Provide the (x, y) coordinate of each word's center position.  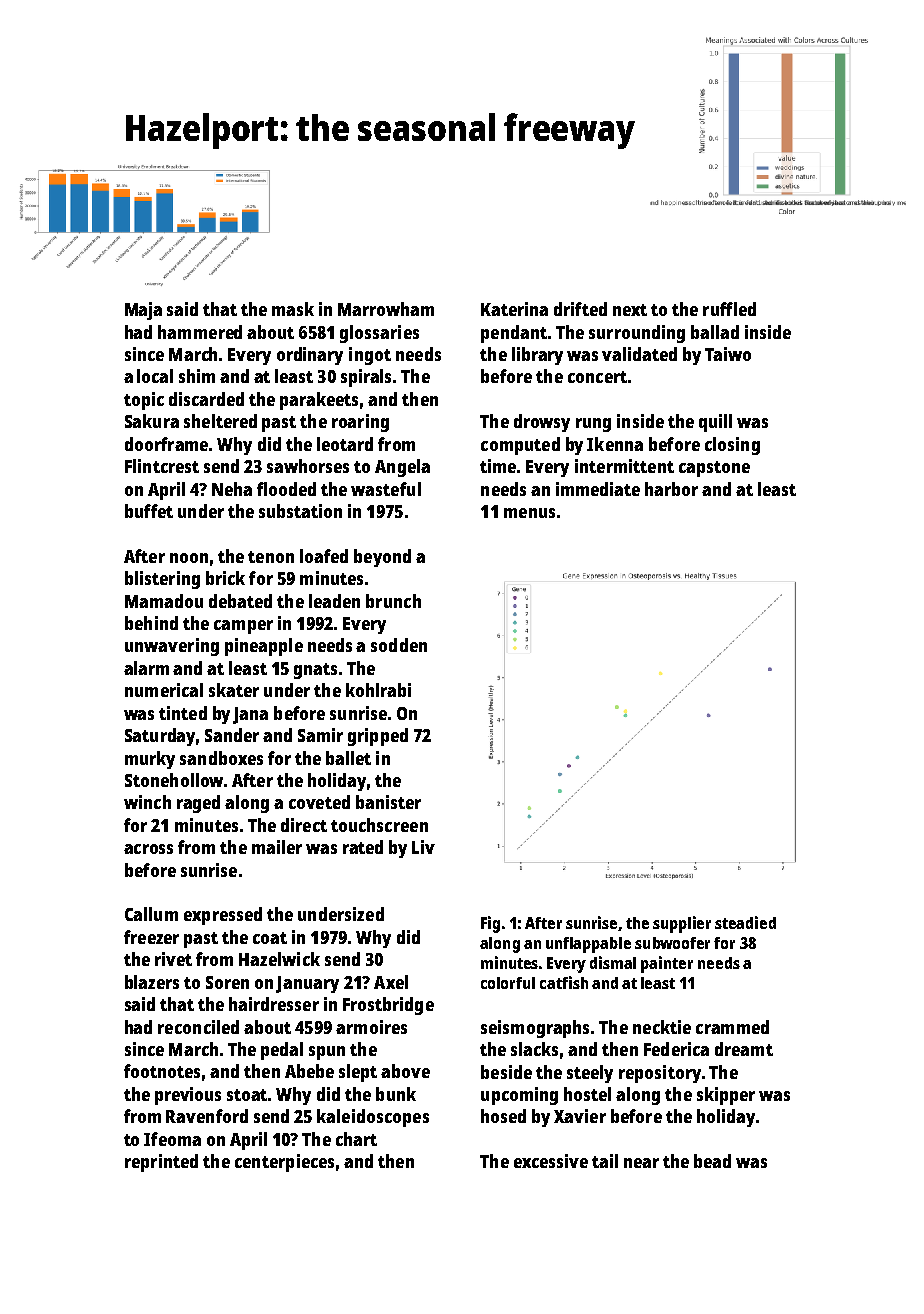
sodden (399, 645)
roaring (360, 423)
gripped (378, 737)
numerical (164, 690)
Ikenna (615, 444)
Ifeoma (172, 1139)
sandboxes (221, 758)
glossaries (379, 334)
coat (270, 938)
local (155, 376)
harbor (671, 489)
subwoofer (672, 943)
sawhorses (308, 466)
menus (529, 513)
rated (363, 847)
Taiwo (728, 354)
